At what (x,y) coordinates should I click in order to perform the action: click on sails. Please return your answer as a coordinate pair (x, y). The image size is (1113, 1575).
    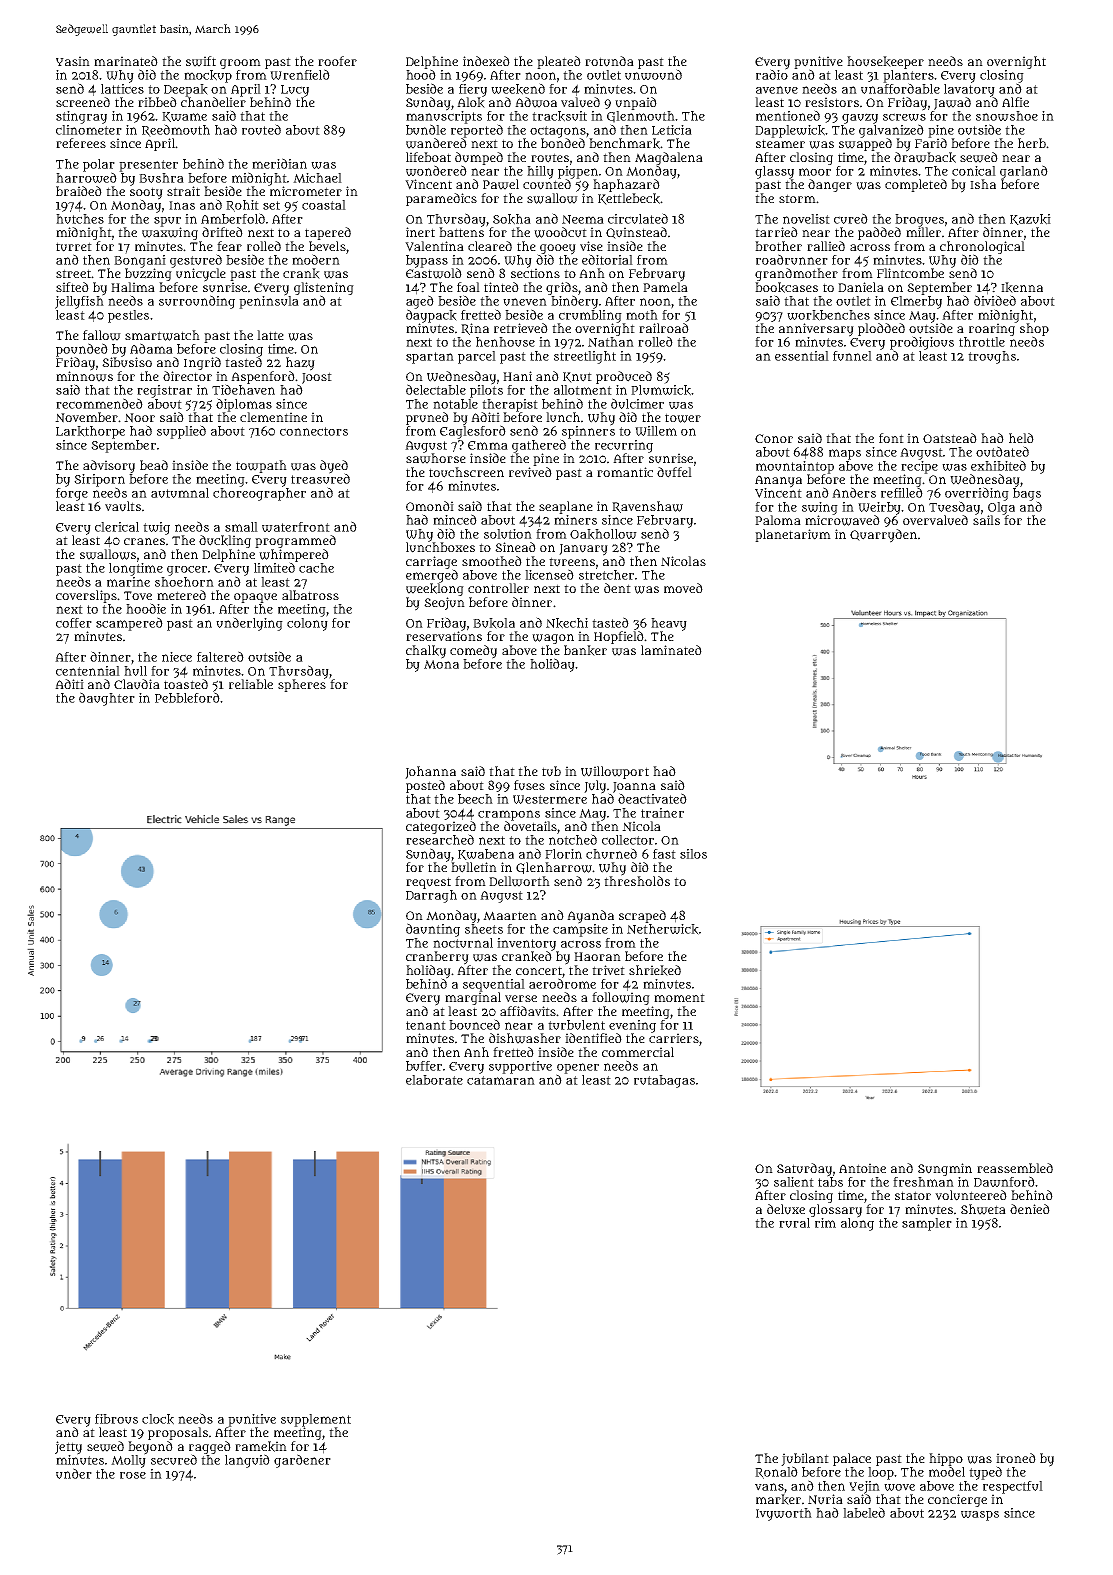
    Looking at the image, I should click on (986, 520).
